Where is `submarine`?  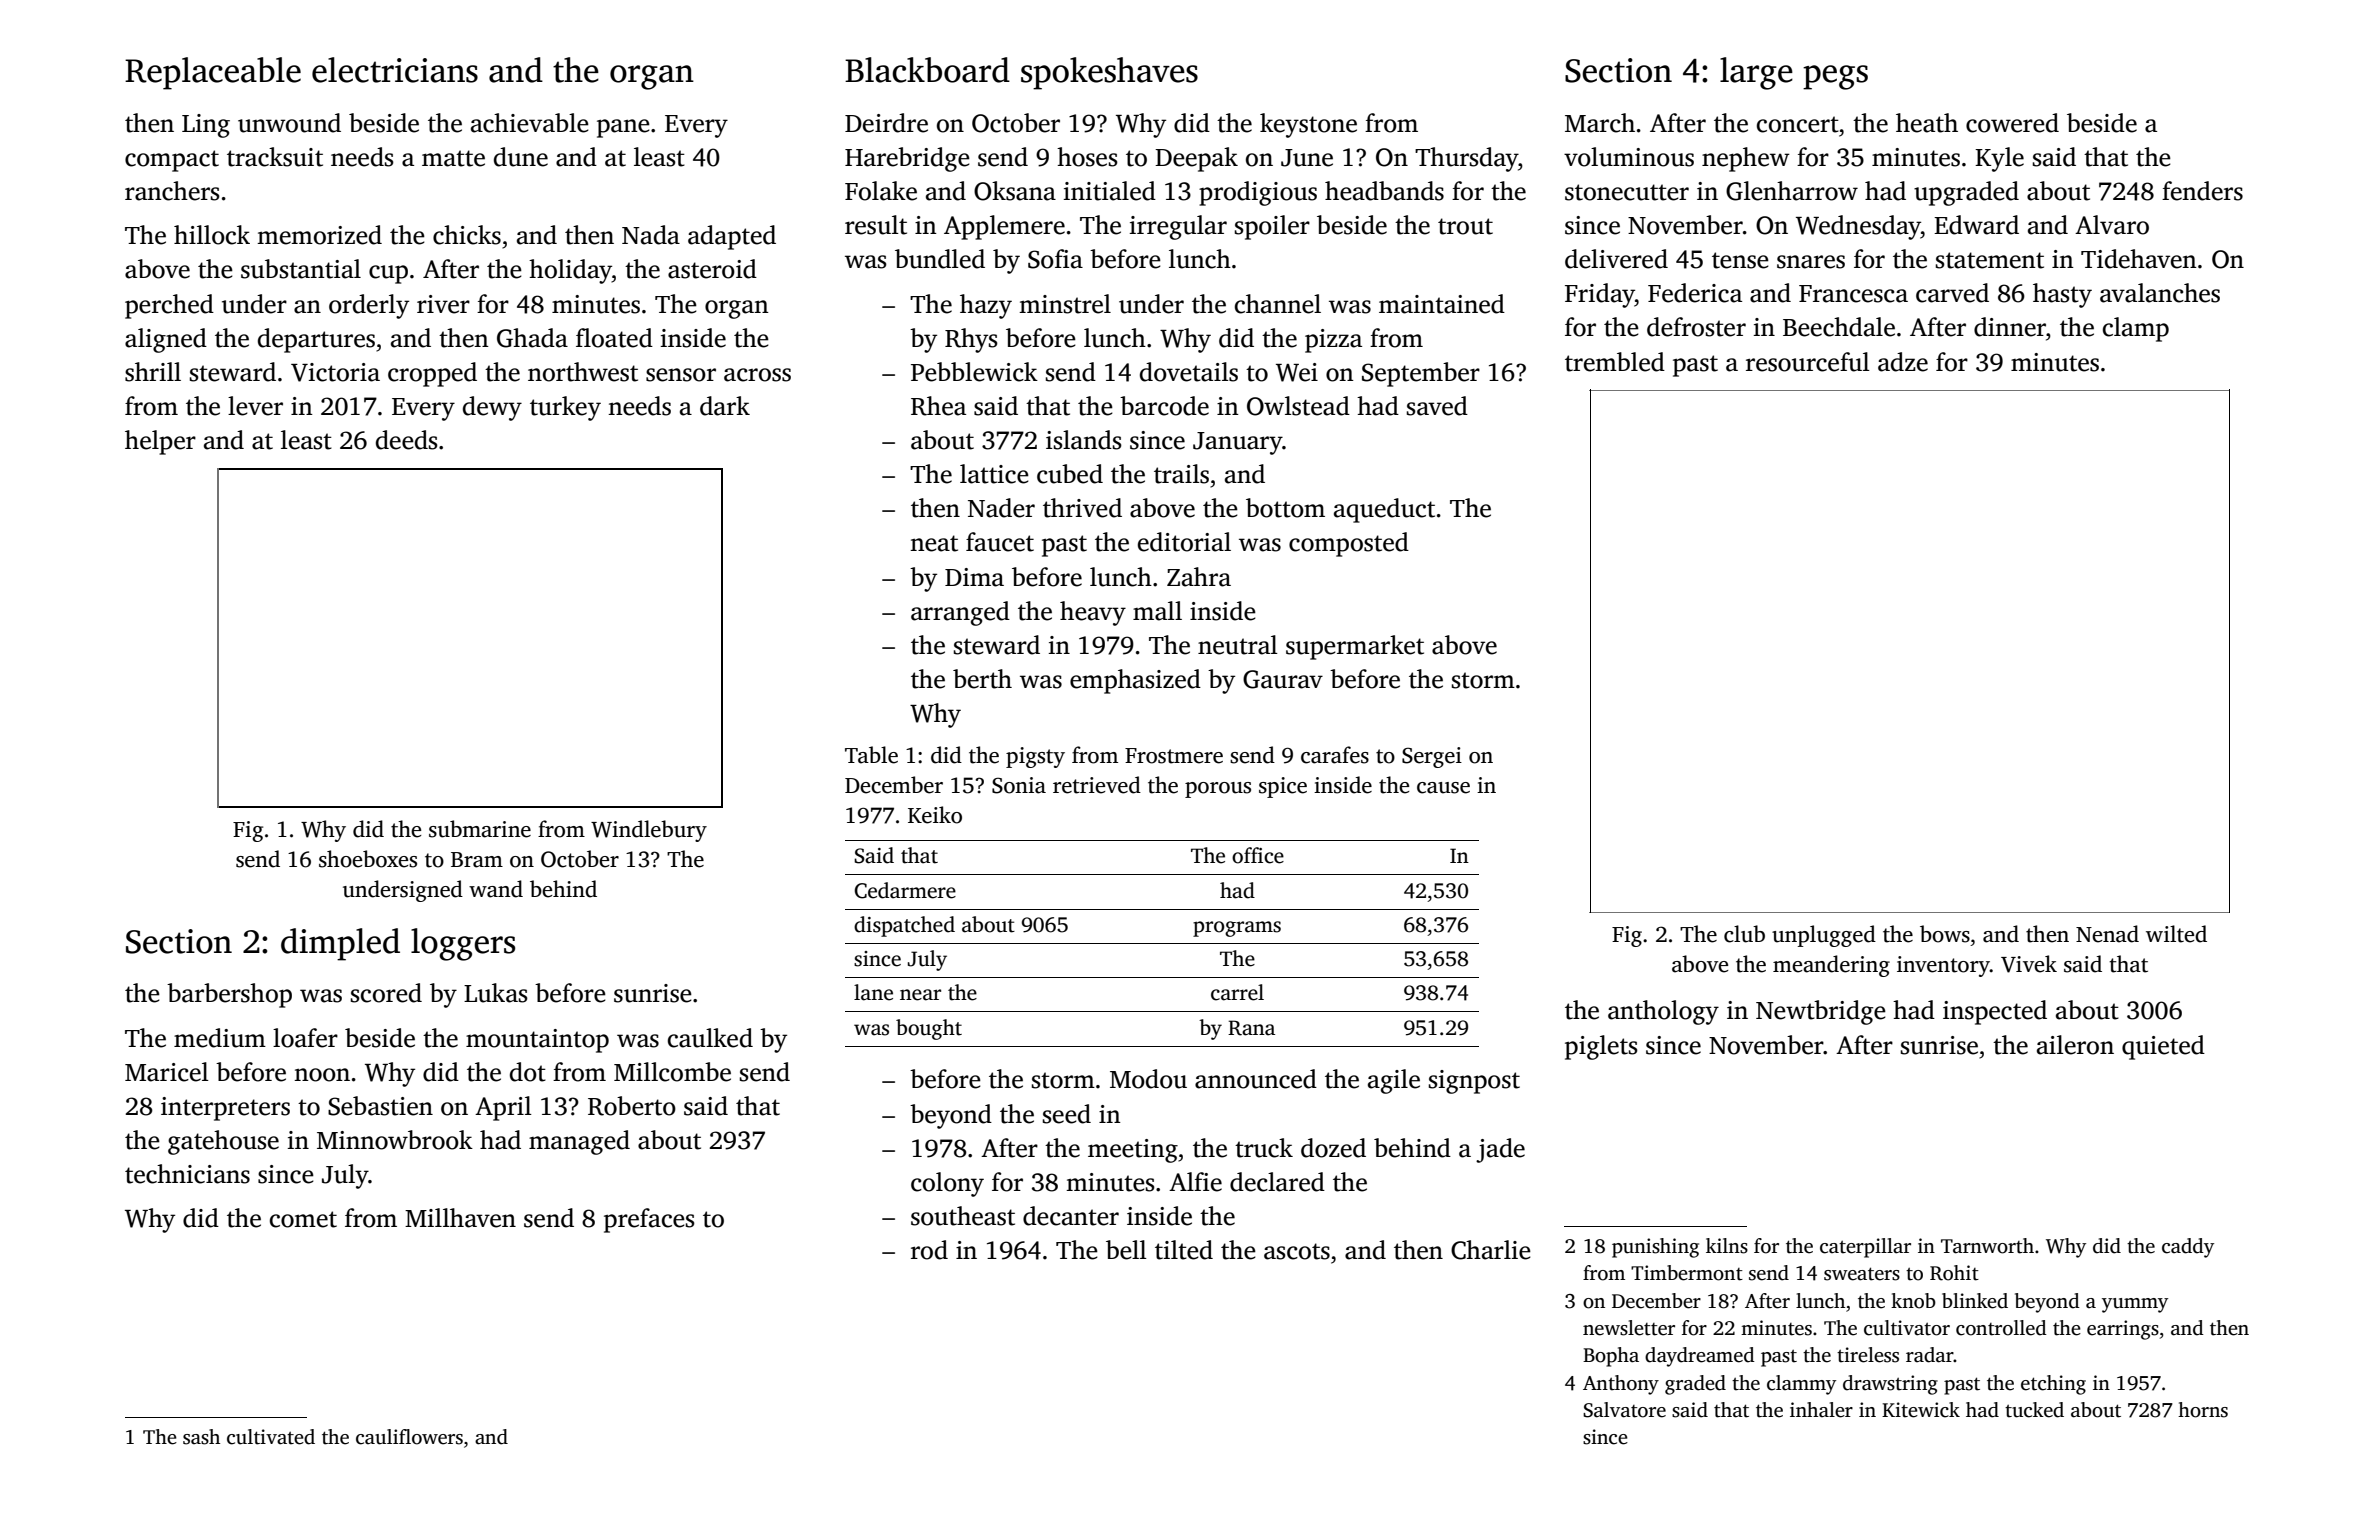
submarine is located at coordinates (480, 829).
